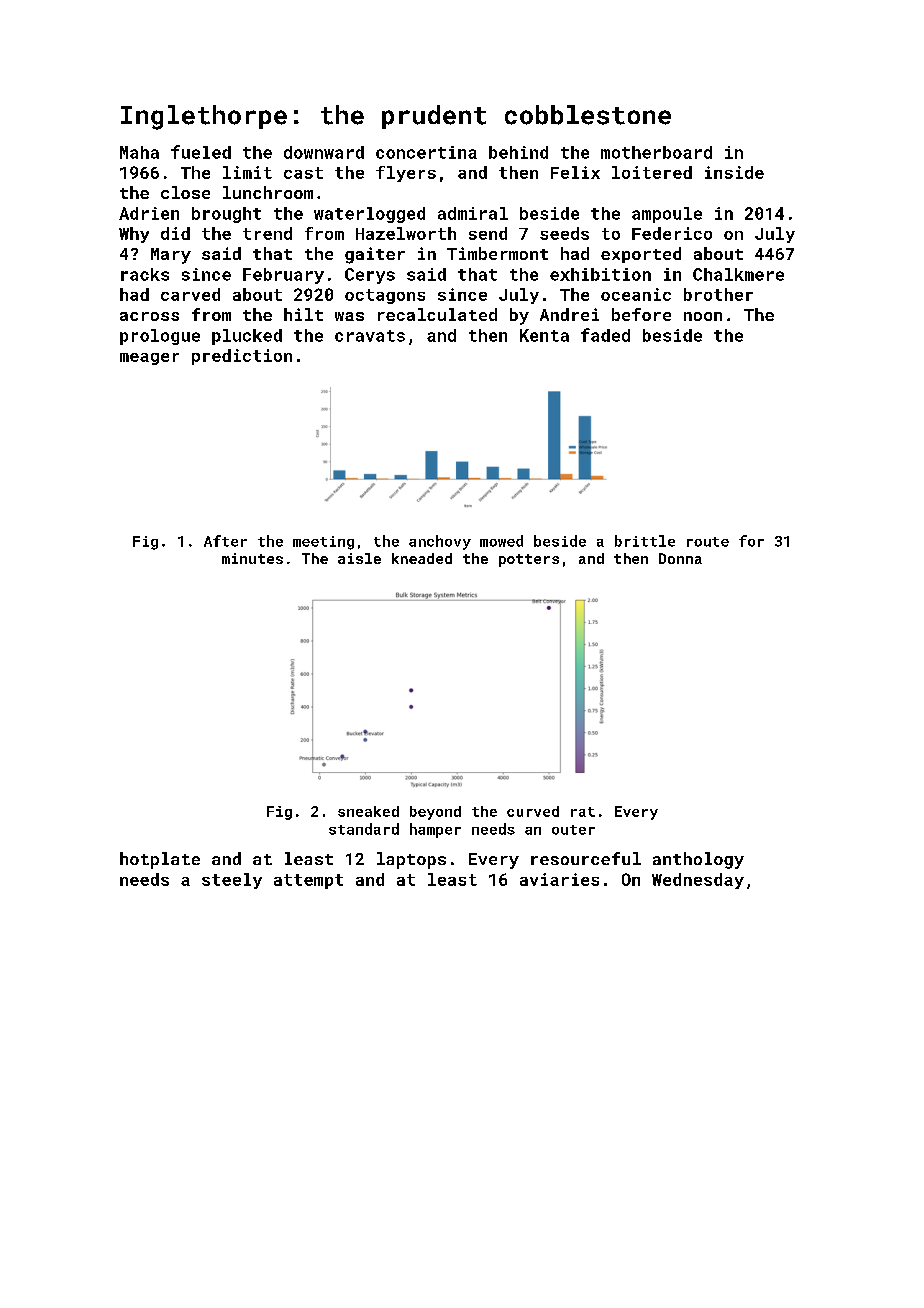 The height and width of the image is (1308, 924). Describe the element at coordinates (426, 152) in the image. I see `concertina` at that location.
